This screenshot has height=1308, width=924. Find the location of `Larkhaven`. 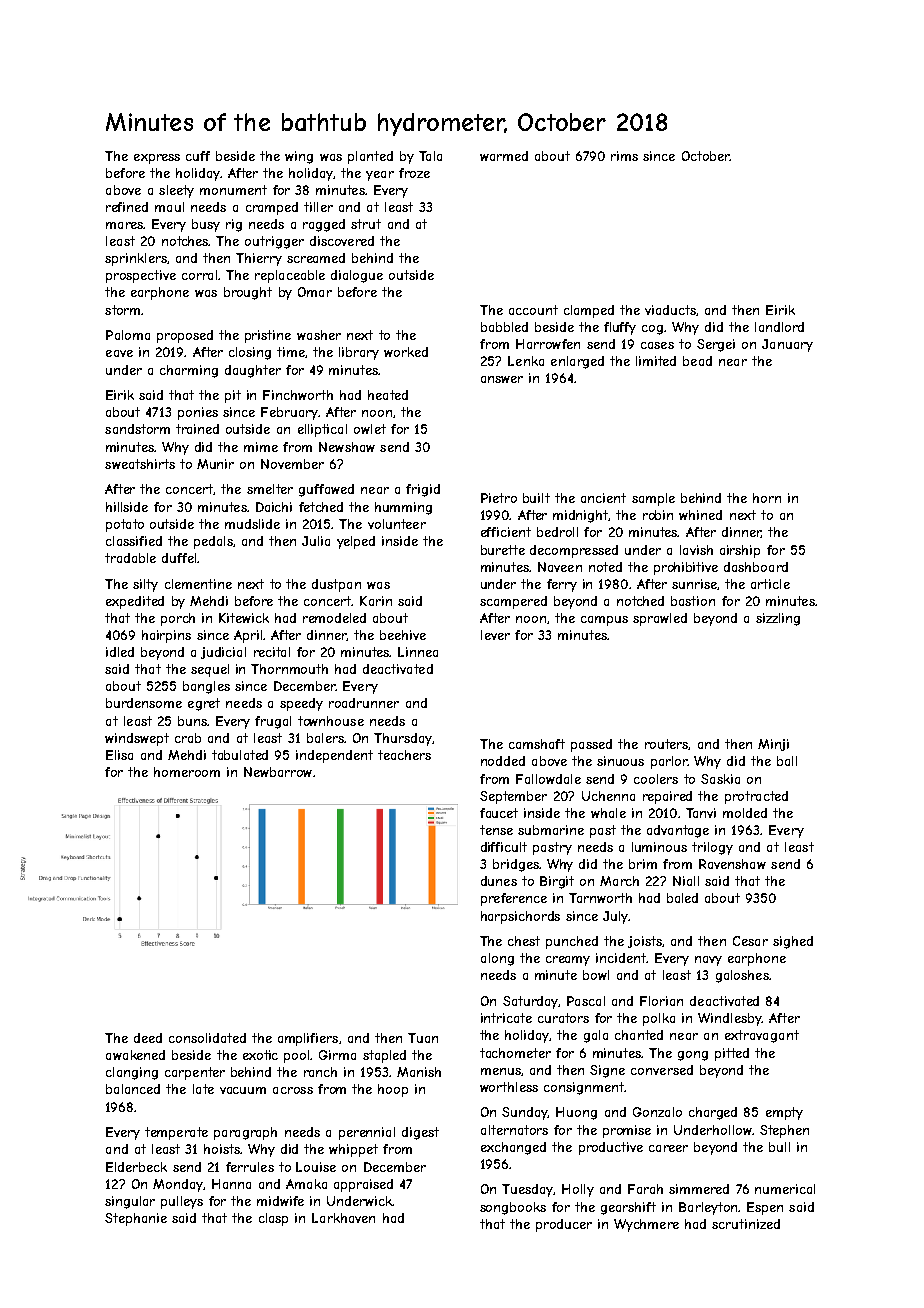

Larkhaven is located at coordinates (343, 1218).
